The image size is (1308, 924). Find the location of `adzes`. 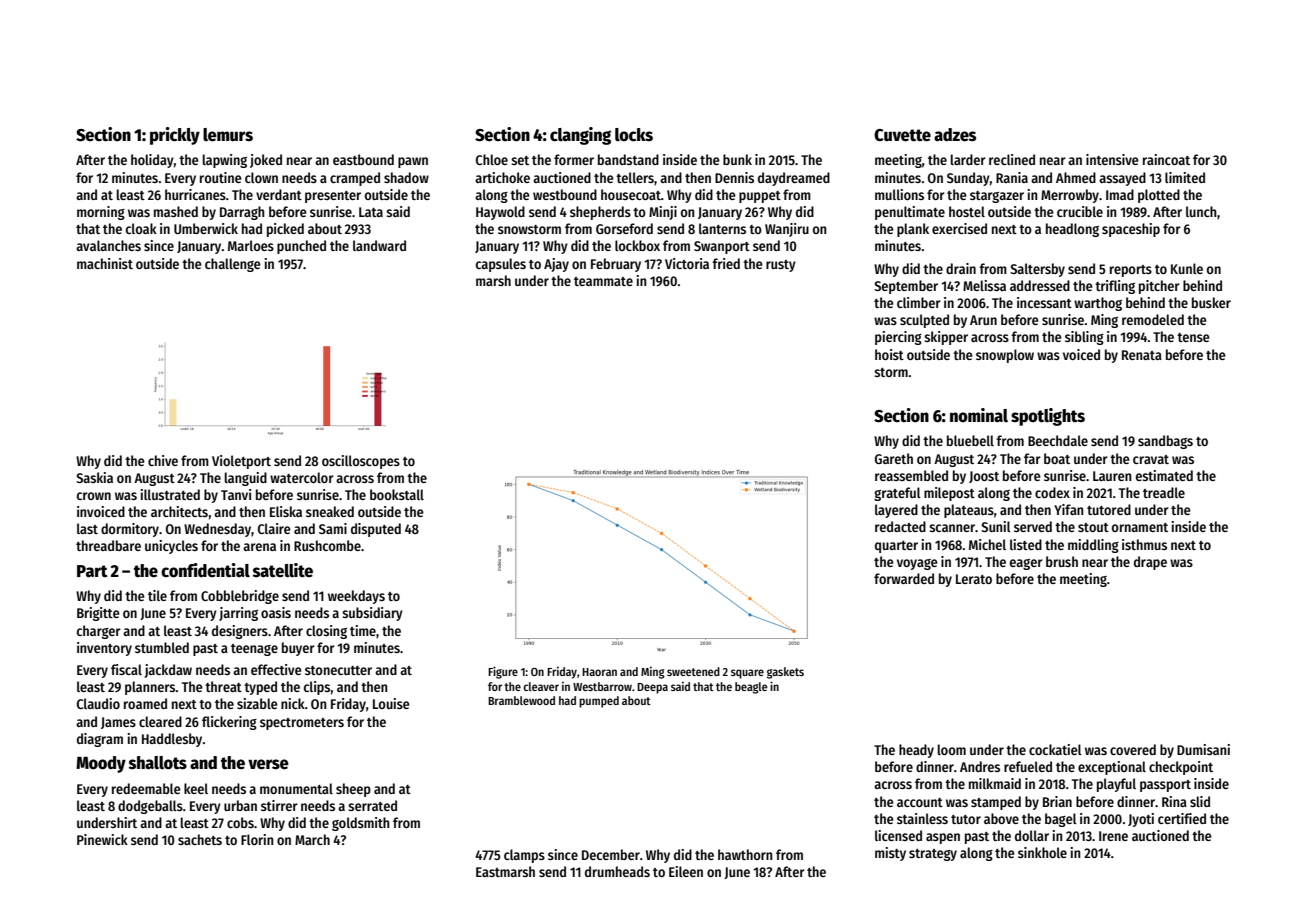

adzes is located at coordinates (955, 135).
